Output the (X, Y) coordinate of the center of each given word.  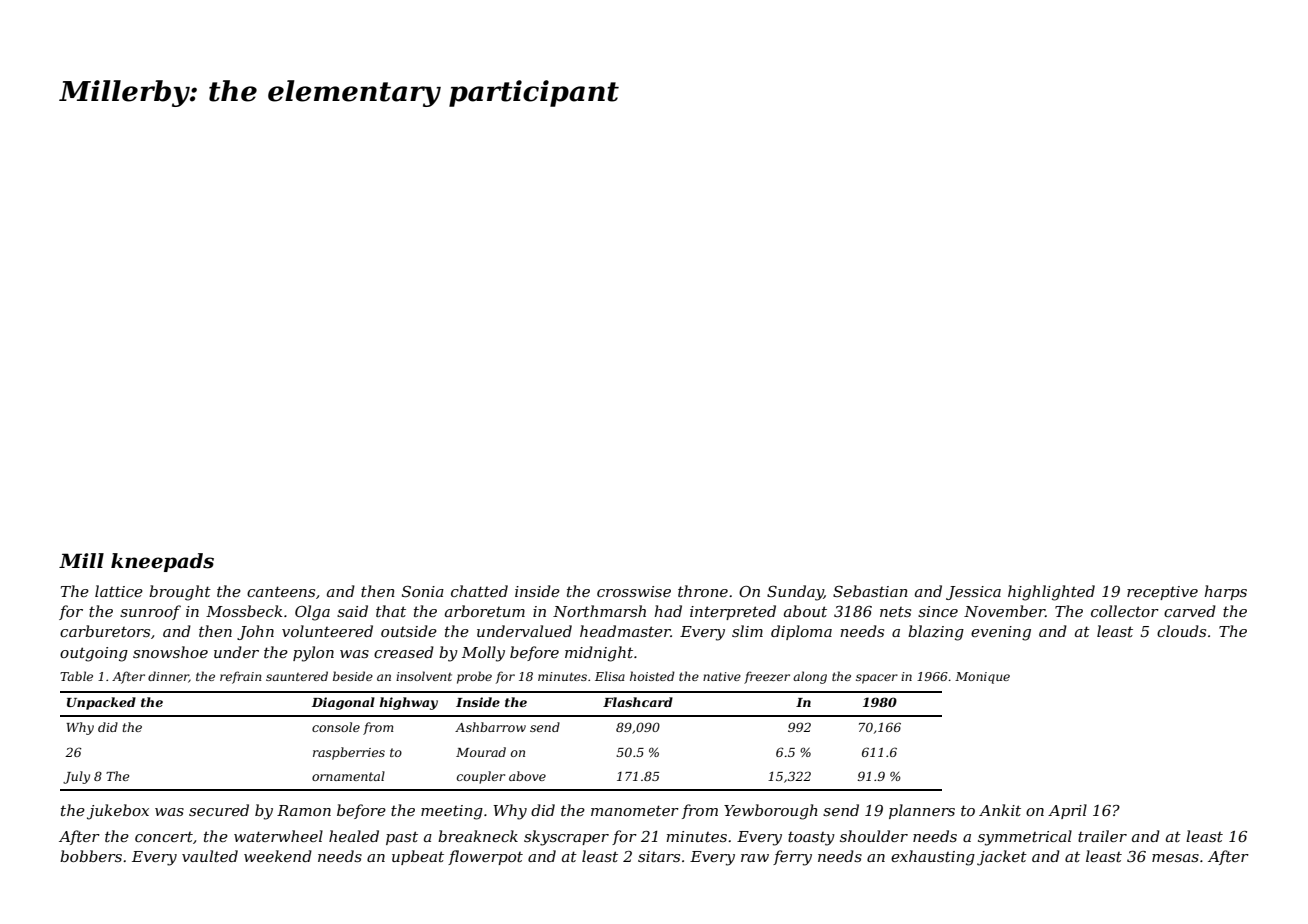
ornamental (348, 776)
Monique (982, 678)
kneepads (162, 562)
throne (703, 591)
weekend (278, 856)
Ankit (1000, 810)
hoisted (652, 676)
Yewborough (771, 812)
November (1004, 611)
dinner (168, 677)
